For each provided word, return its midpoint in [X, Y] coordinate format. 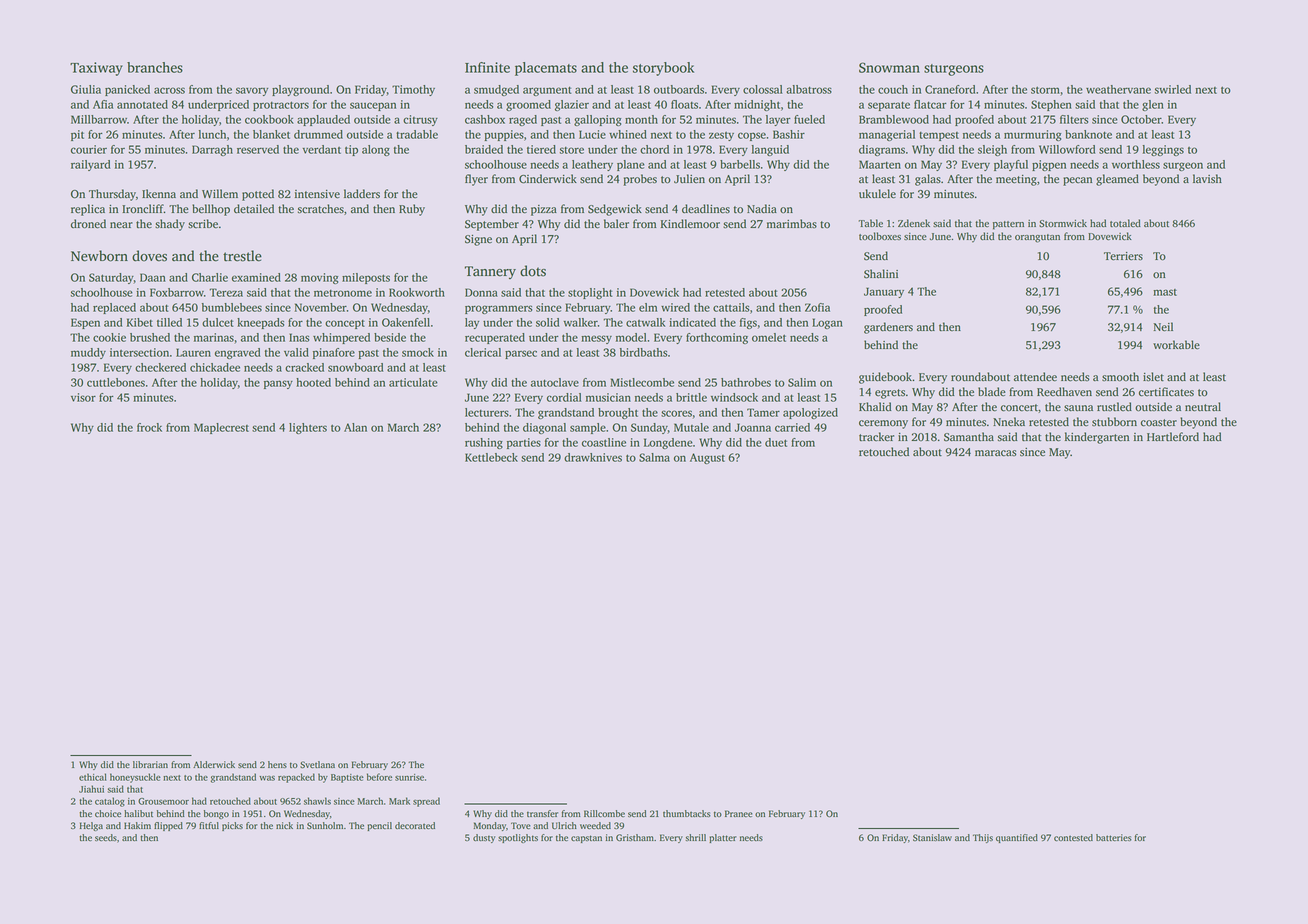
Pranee [739, 814]
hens [277, 765]
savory [252, 91]
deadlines [706, 209]
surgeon [1183, 166]
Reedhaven [1064, 392]
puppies [504, 135]
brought [618, 413]
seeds [106, 837]
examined [256, 277]
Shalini [881, 274]
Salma [654, 457]
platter [723, 838]
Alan [355, 427]
